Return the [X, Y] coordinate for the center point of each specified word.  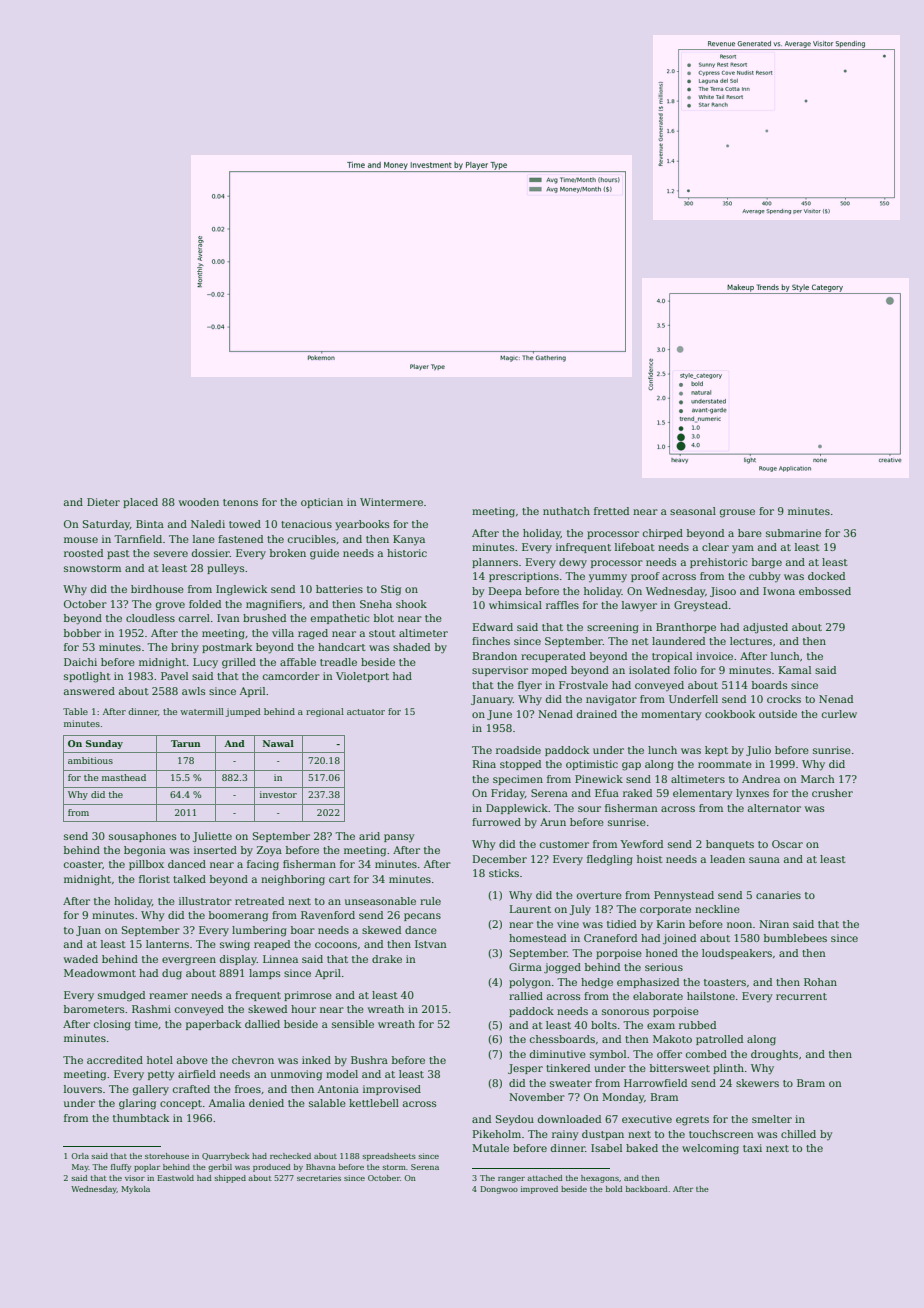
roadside [518, 750]
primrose [308, 996]
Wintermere [391, 502]
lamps [264, 974]
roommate [725, 764]
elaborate [658, 996]
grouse [737, 513]
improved [539, 1190]
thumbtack [141, 1118]
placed [140, 503]
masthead [124, 777]
